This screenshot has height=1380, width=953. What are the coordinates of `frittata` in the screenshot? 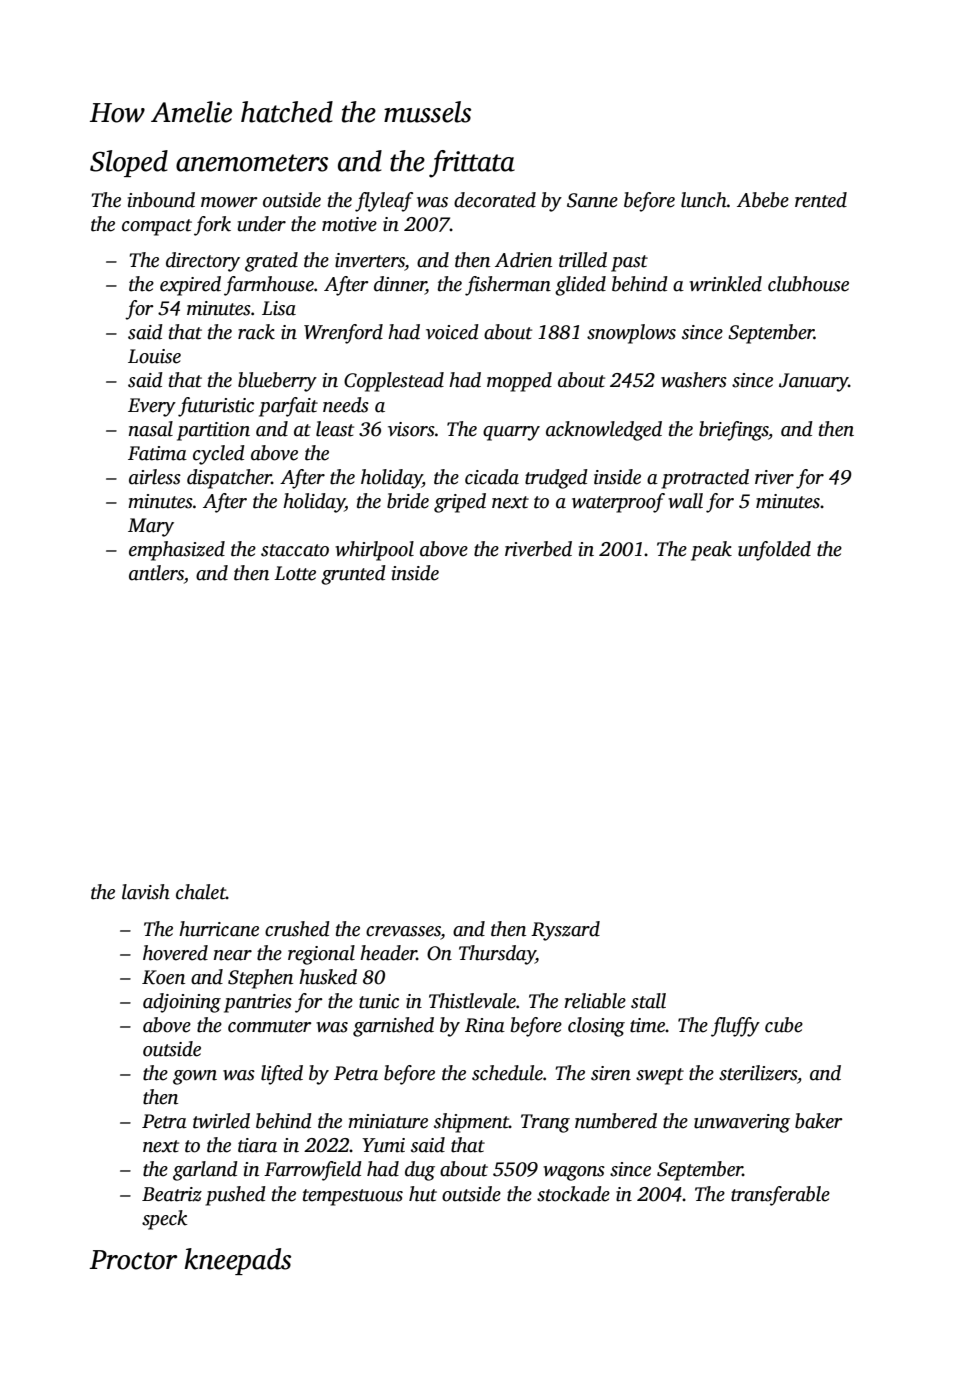 It's located at (472, 164).
